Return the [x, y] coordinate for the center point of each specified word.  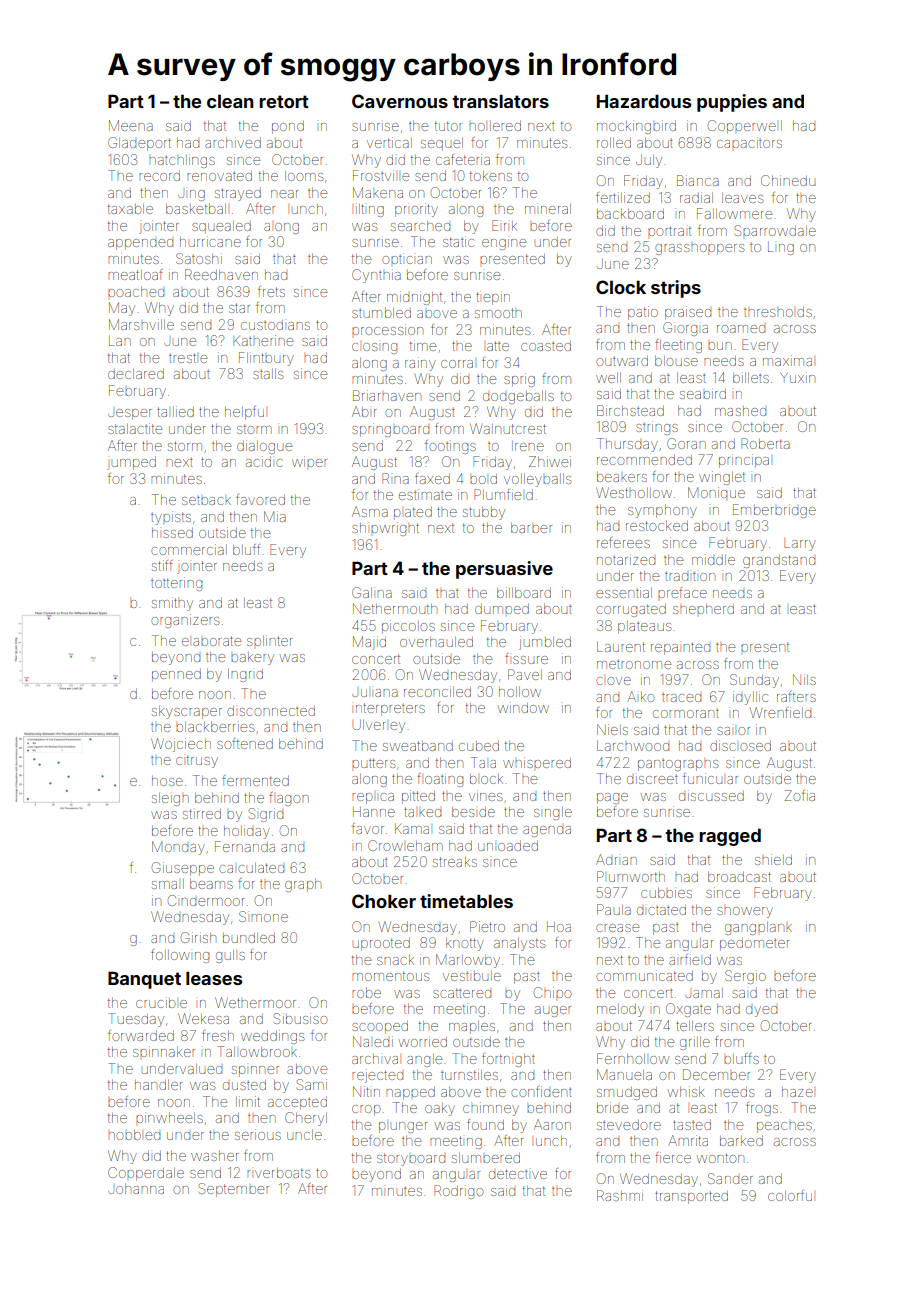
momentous [390, 976]
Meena [131, 125]
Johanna [136, 1189]
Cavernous [400, 101]
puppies [732, 103]
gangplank [758, 928]
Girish [198, 937]
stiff [162, 565]
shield [773, 859]
